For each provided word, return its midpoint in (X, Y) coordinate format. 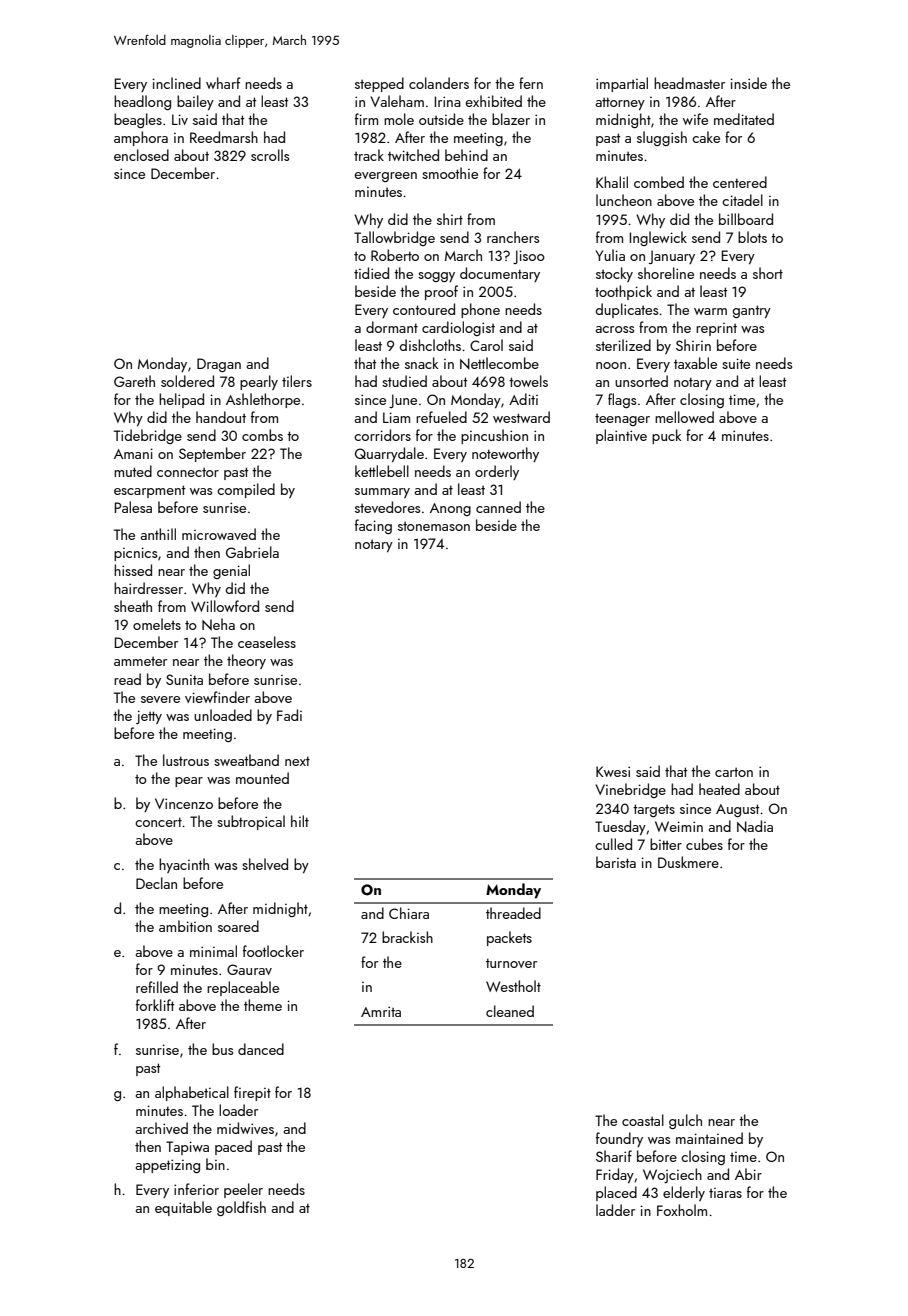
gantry (752, 311)
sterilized (623, 345)
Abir (748, 1174)
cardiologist (458, 328)
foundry (619, 1139)
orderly (497, 472)
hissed (133, 570)
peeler (243, 1190)
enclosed (141, 155)
